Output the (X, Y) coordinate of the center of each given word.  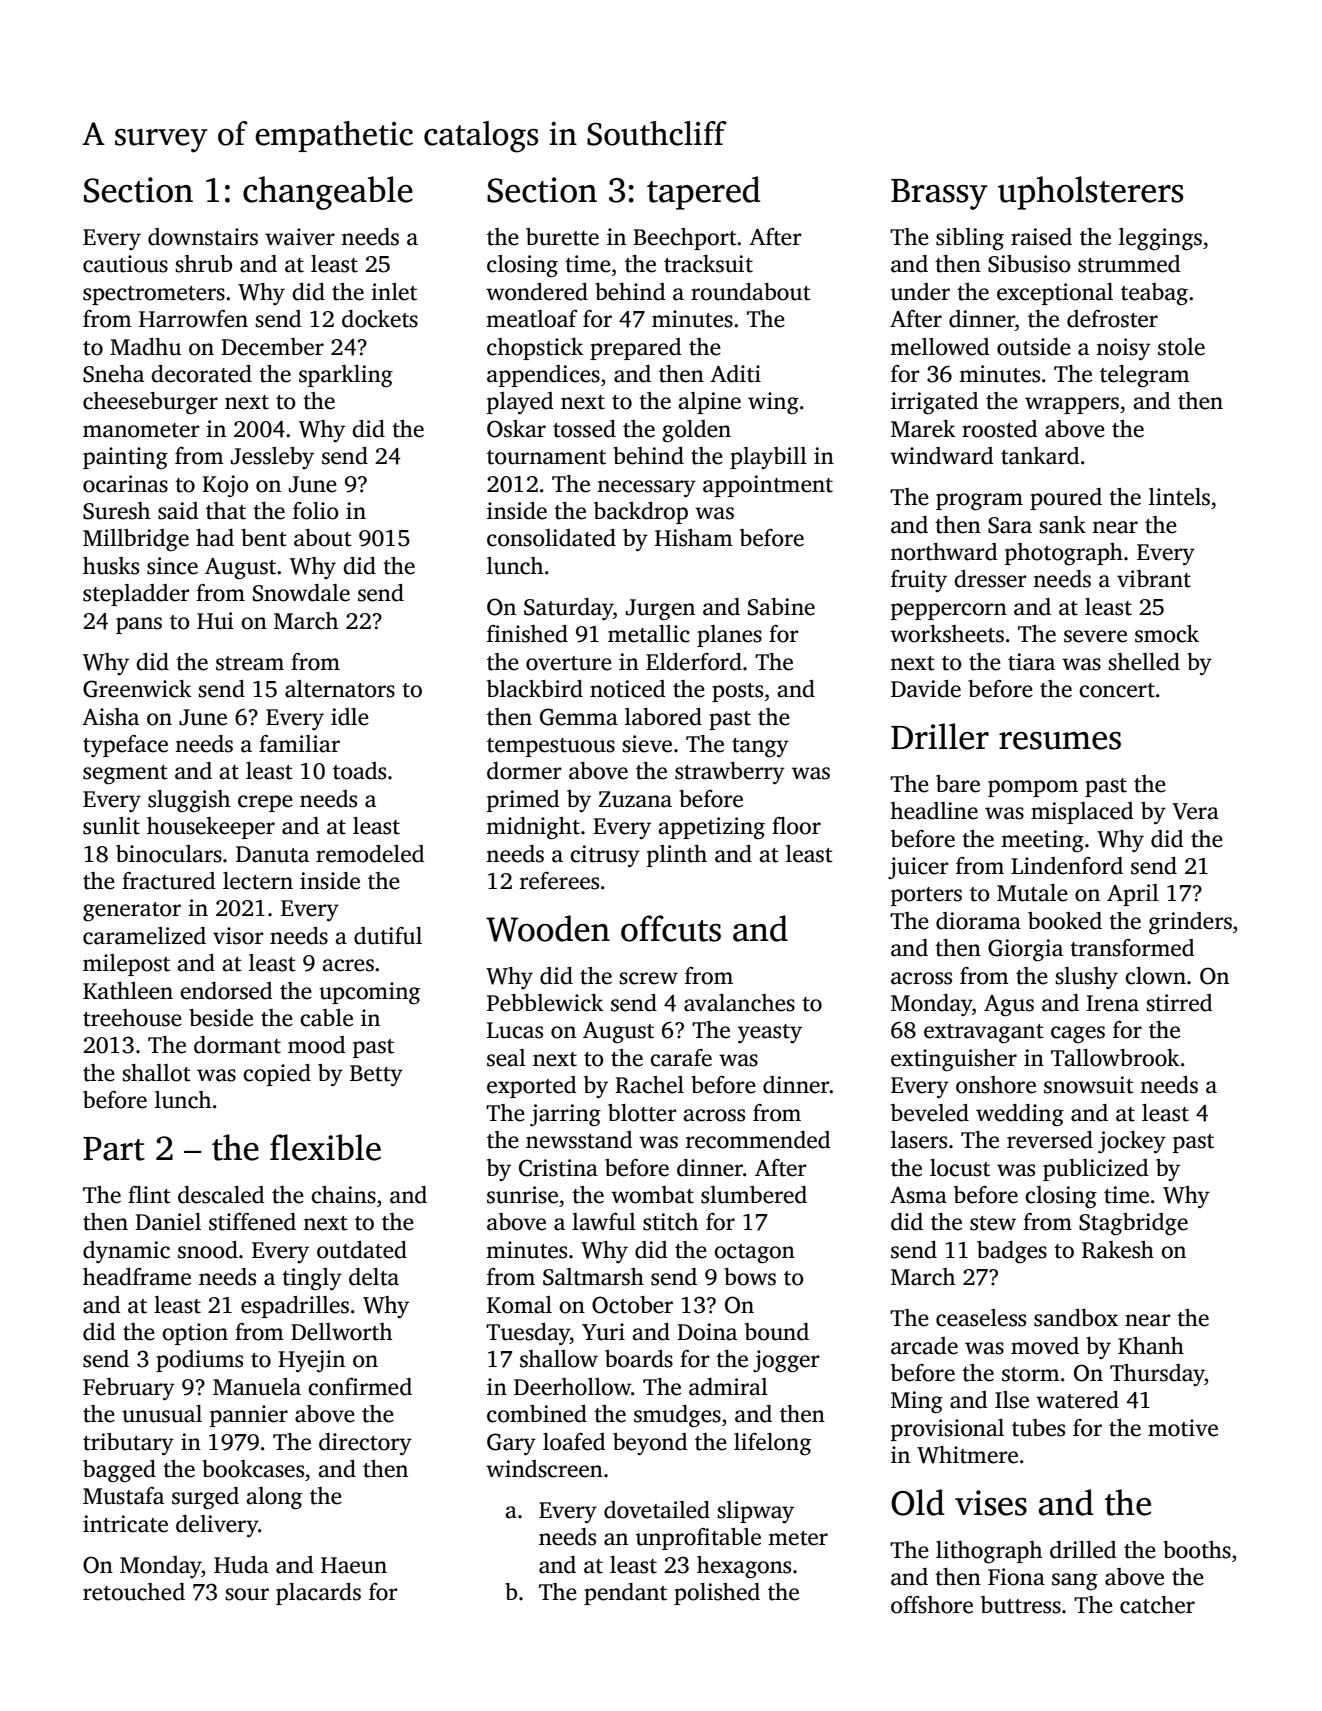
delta (374, 1277)
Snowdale (301, 593)
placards (318, 1594)
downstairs (203, 237)
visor (238, 936)
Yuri (603, 1332)
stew (993, 1223)
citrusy (605, 856)
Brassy (939, 194)
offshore (932, 1605)
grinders (1190, 923)
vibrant (1154, 579)
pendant (625, 1594)
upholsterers (1090, 193)
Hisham (694, 538)
